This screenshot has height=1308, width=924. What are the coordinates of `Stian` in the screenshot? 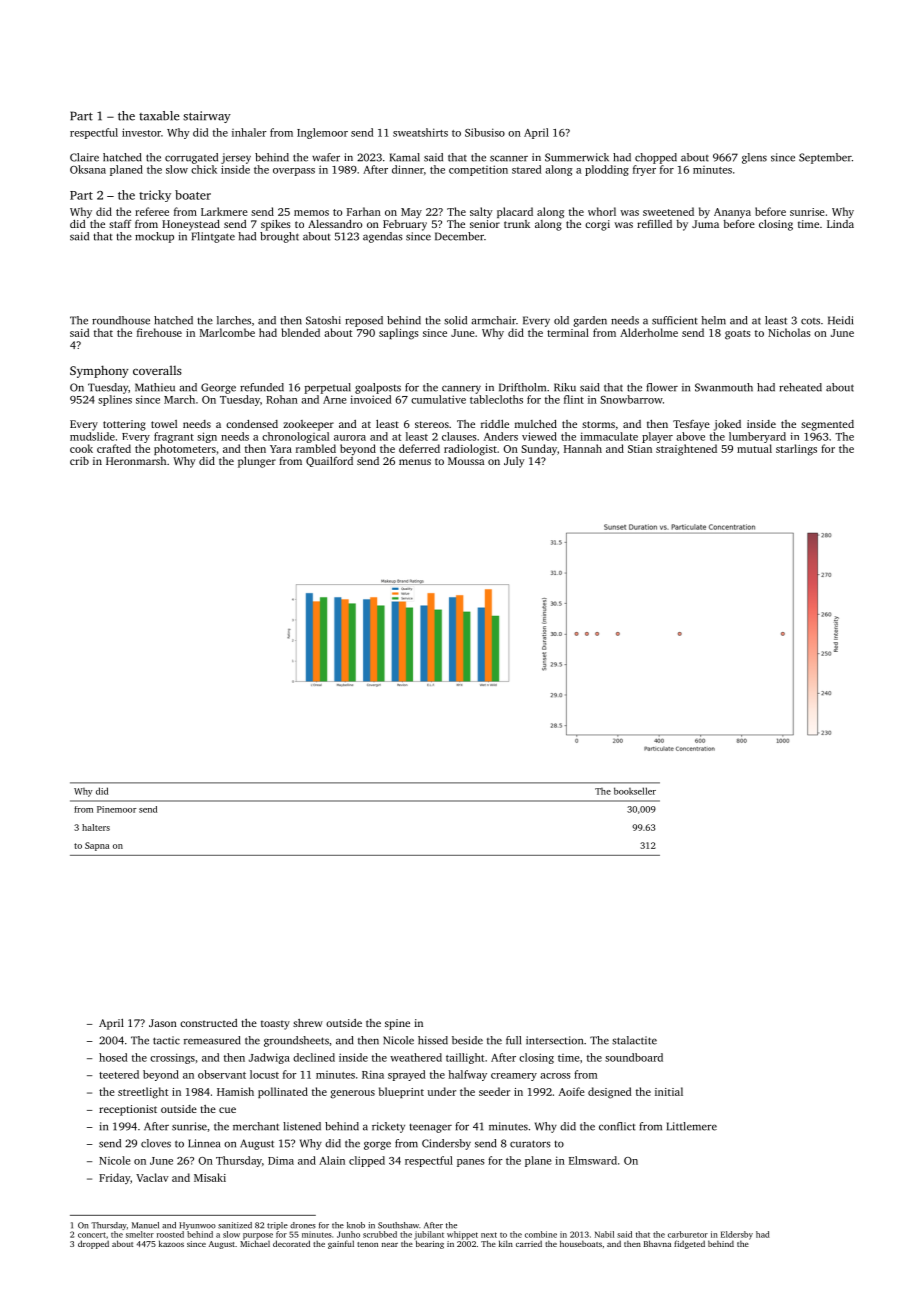 It's located at (640, 449).
